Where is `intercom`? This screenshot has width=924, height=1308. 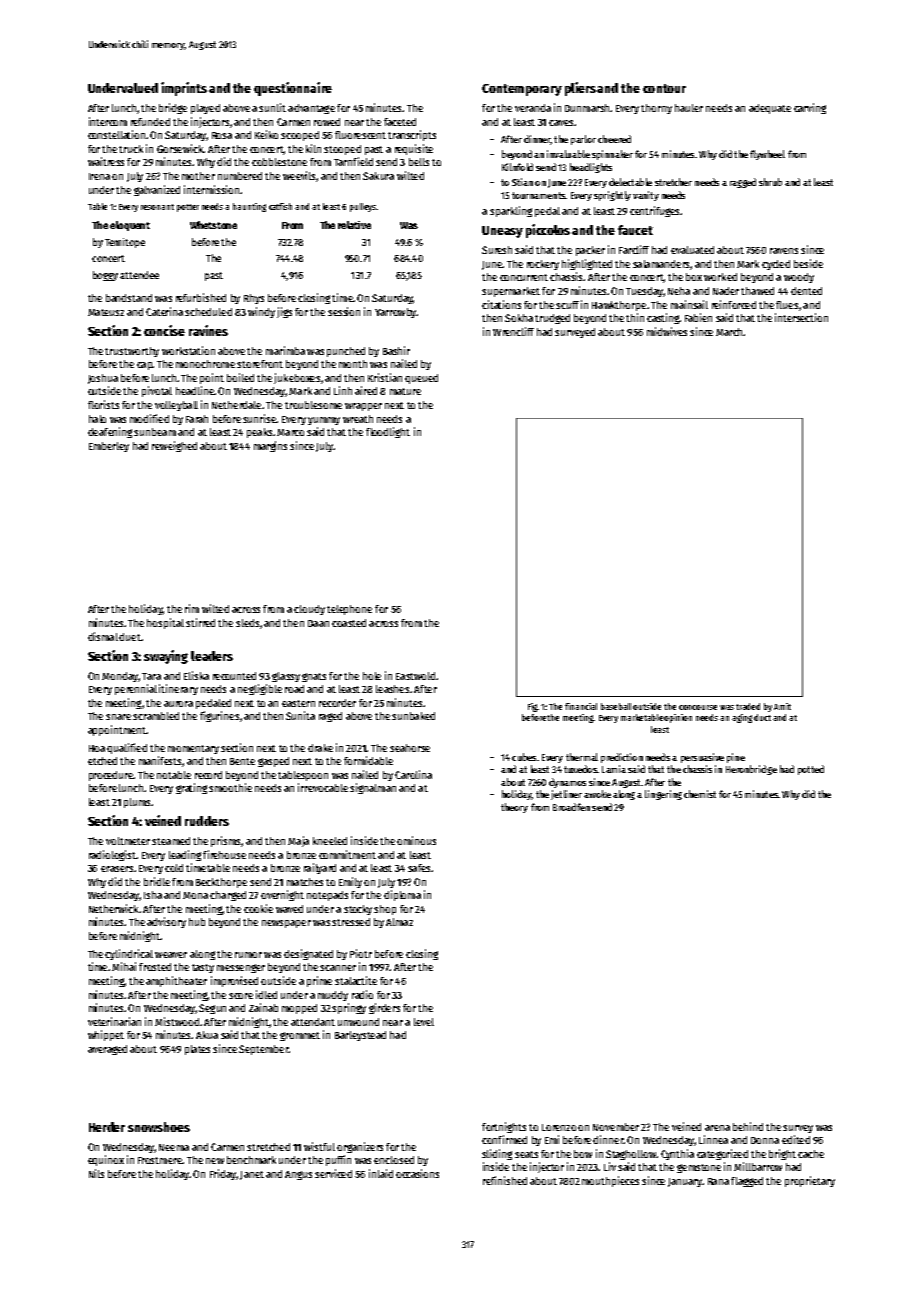 intercom is located at coordinates (108, 121).
